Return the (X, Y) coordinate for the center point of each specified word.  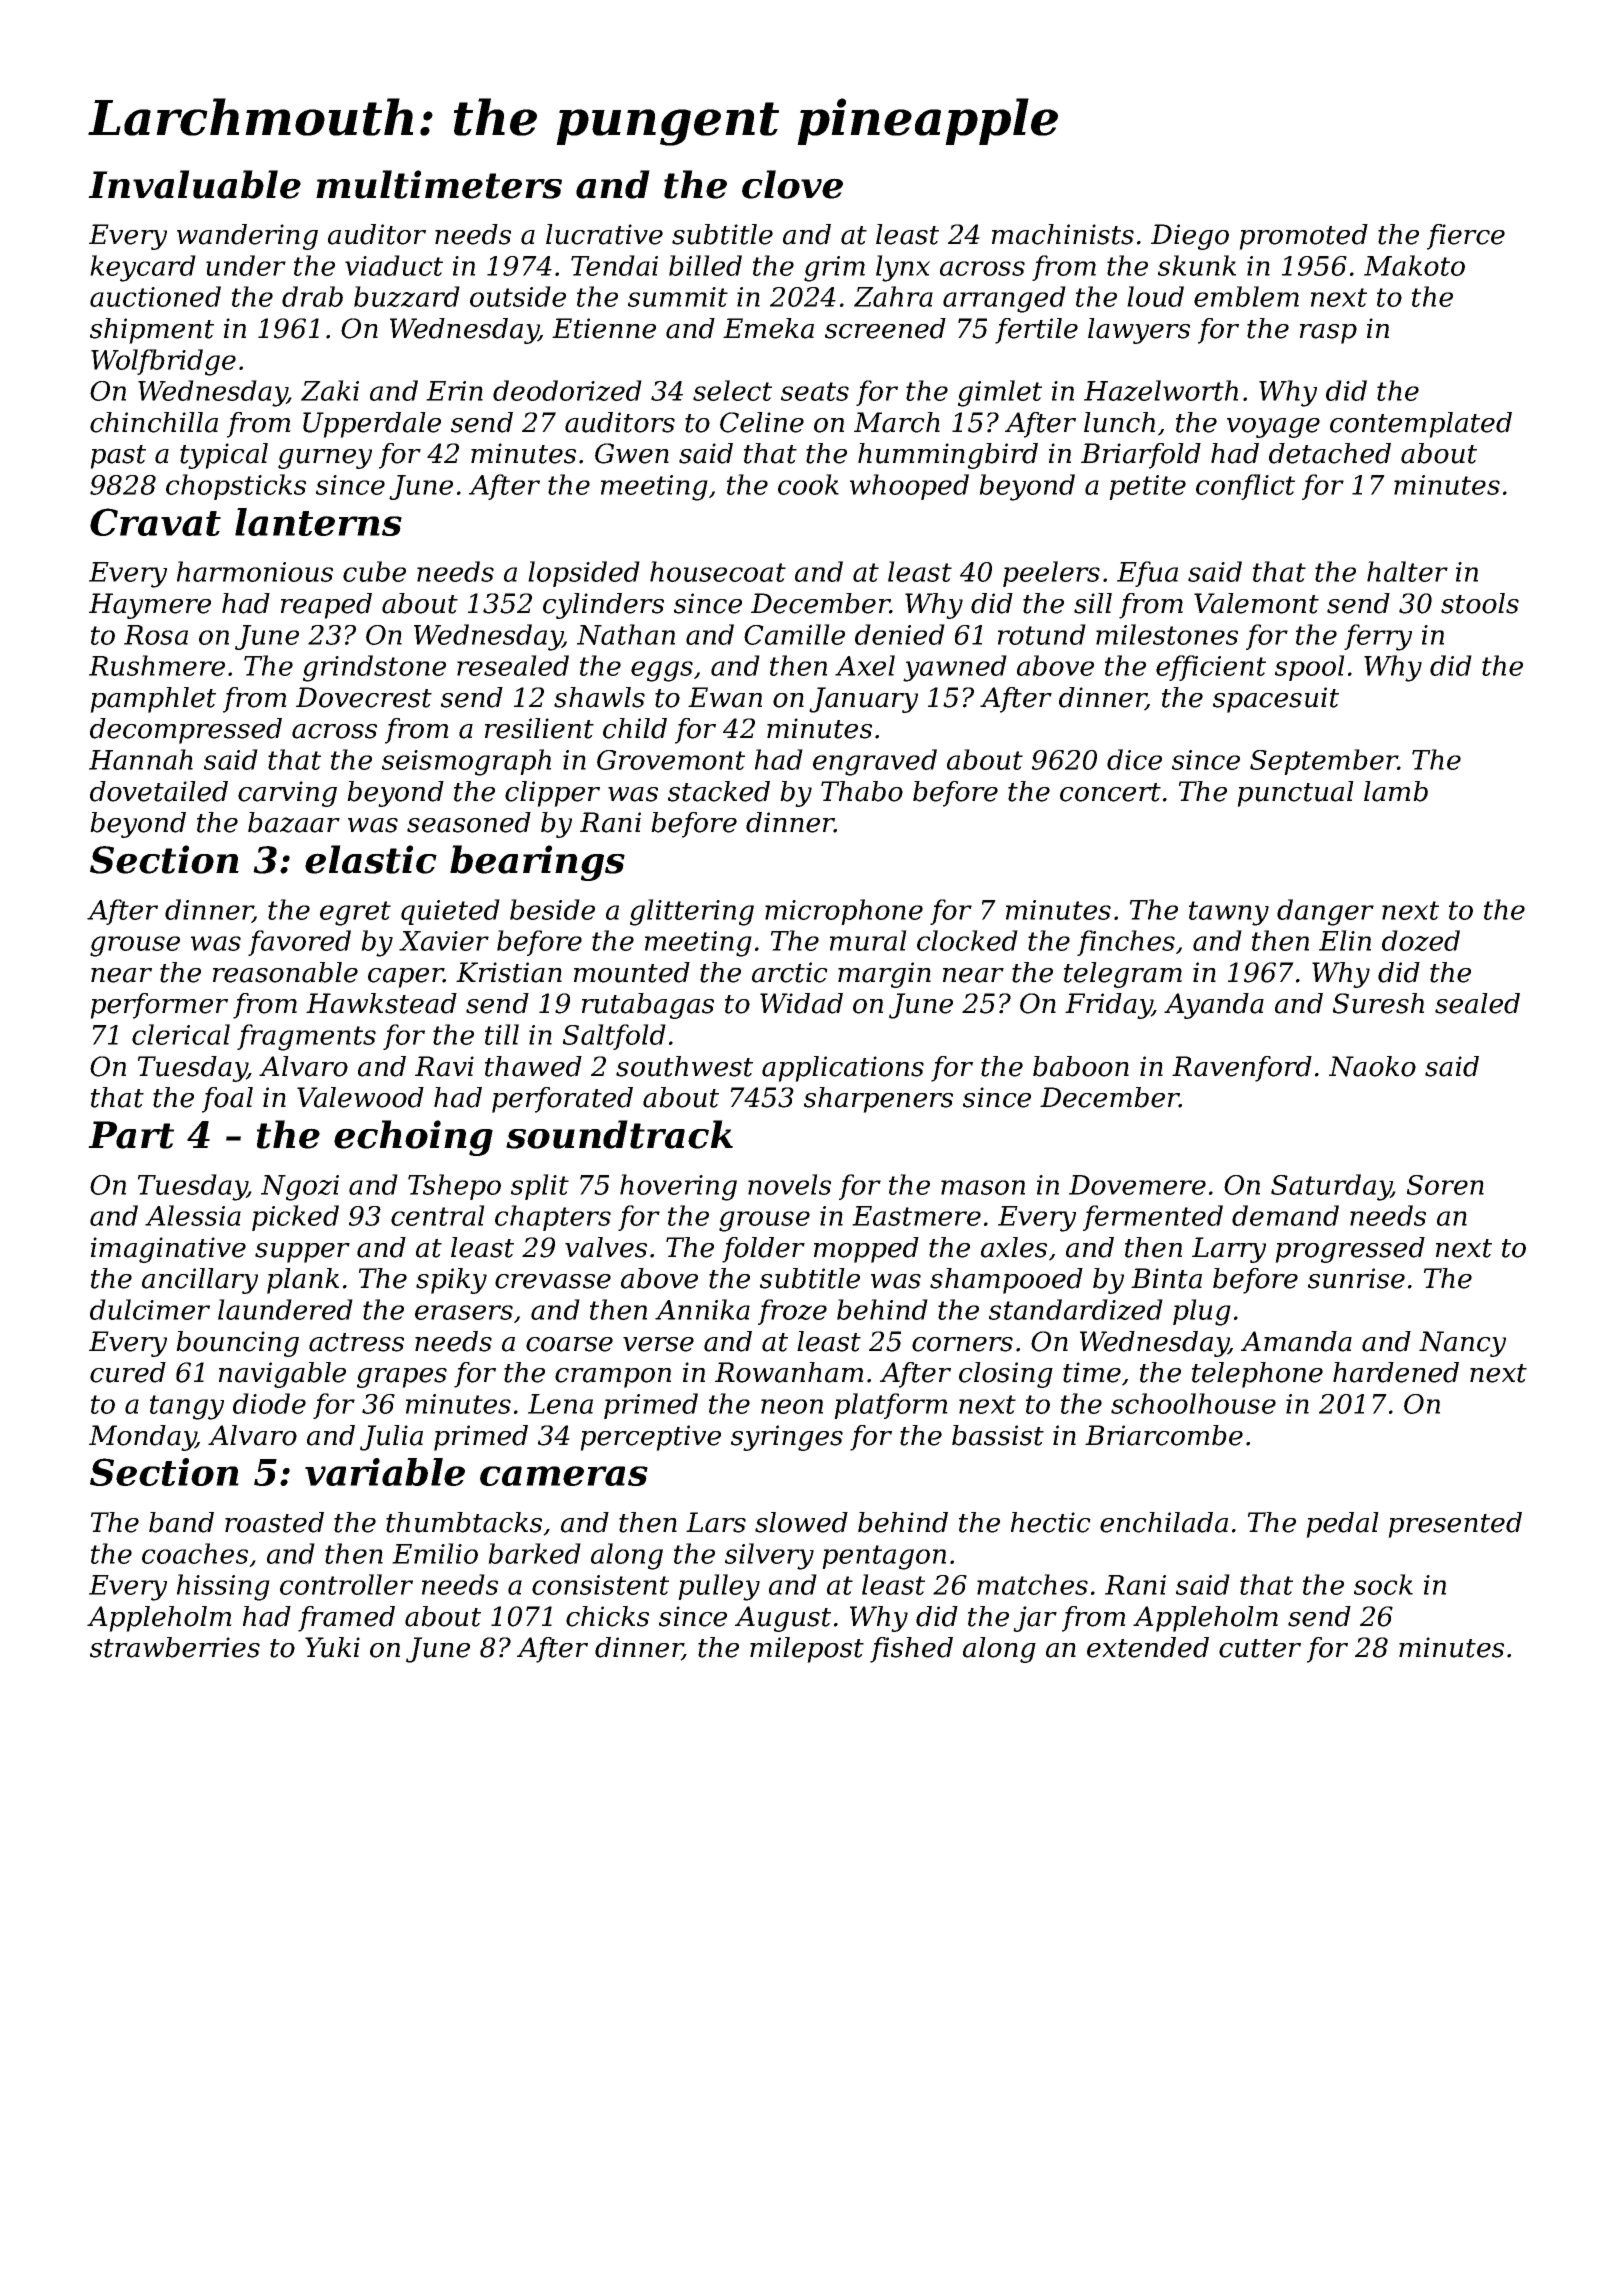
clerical (181, 1034)
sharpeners (878, 1100)
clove (792, 184)
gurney (325, 459)
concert (1110, 792)
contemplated (1421, 425)
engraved (875, 762)
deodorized (567, 390)
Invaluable (194, 184)
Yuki (332, 1647)
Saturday (1331, 1187)
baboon (1081, 1066)
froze (792, 1312)
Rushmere (157, 665)
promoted (1303, 237)
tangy (187, 1407)
